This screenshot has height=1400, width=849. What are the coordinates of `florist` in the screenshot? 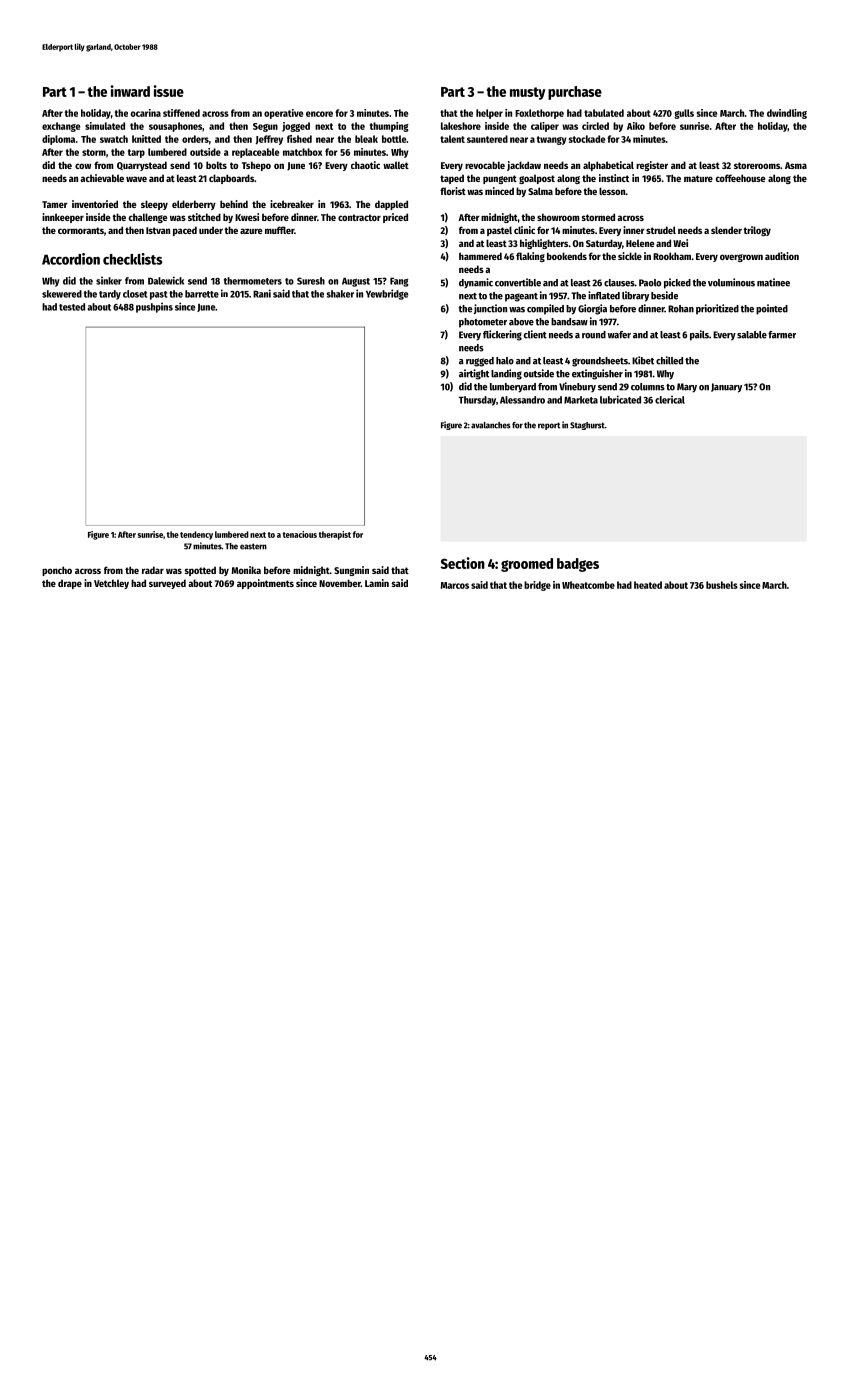 It's located at (453, 191).
